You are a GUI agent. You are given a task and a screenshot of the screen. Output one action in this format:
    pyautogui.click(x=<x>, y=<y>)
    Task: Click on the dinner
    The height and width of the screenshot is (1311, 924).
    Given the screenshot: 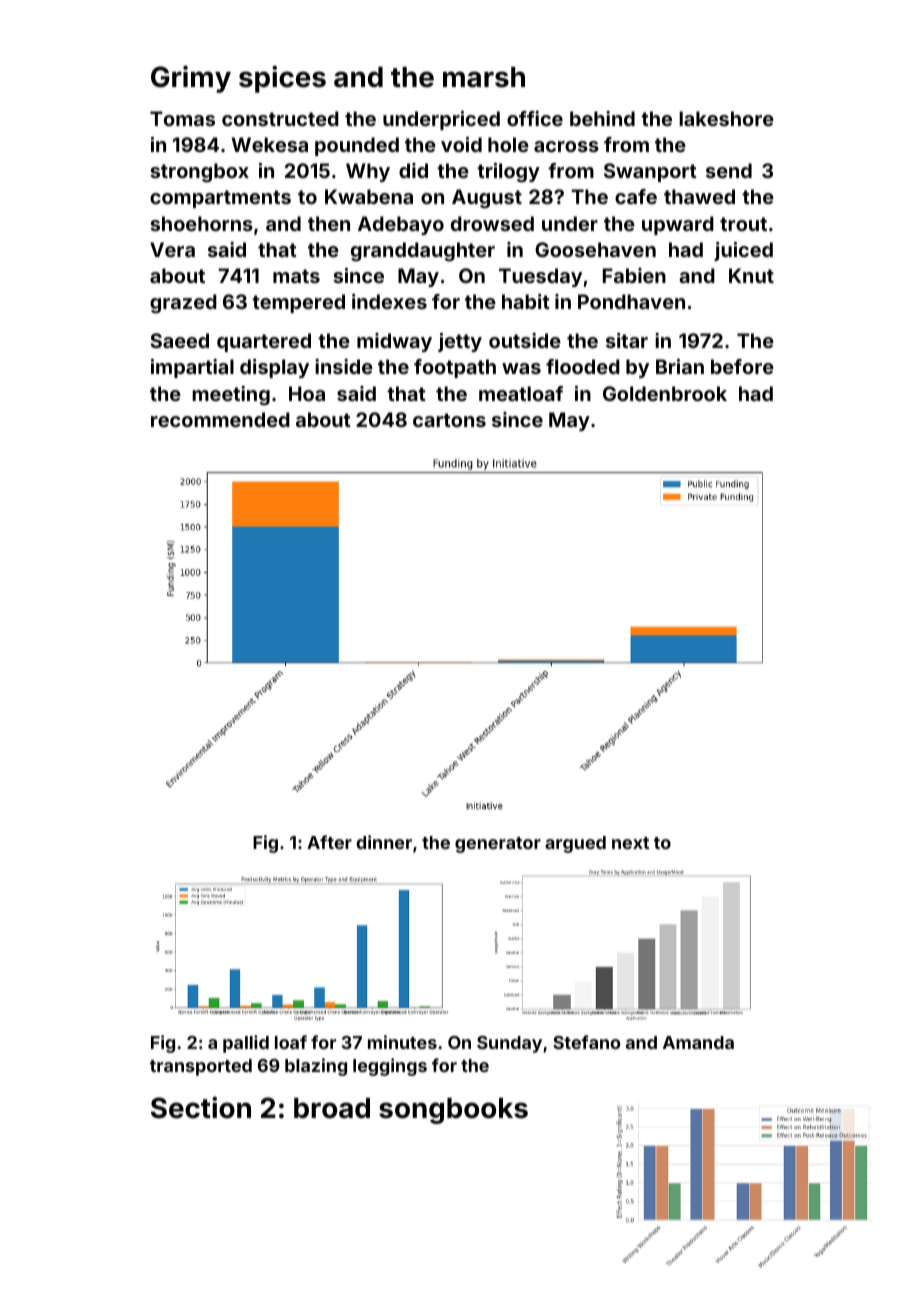 What is the action you would take?
    pyautogui.click(x=384, y=842)
